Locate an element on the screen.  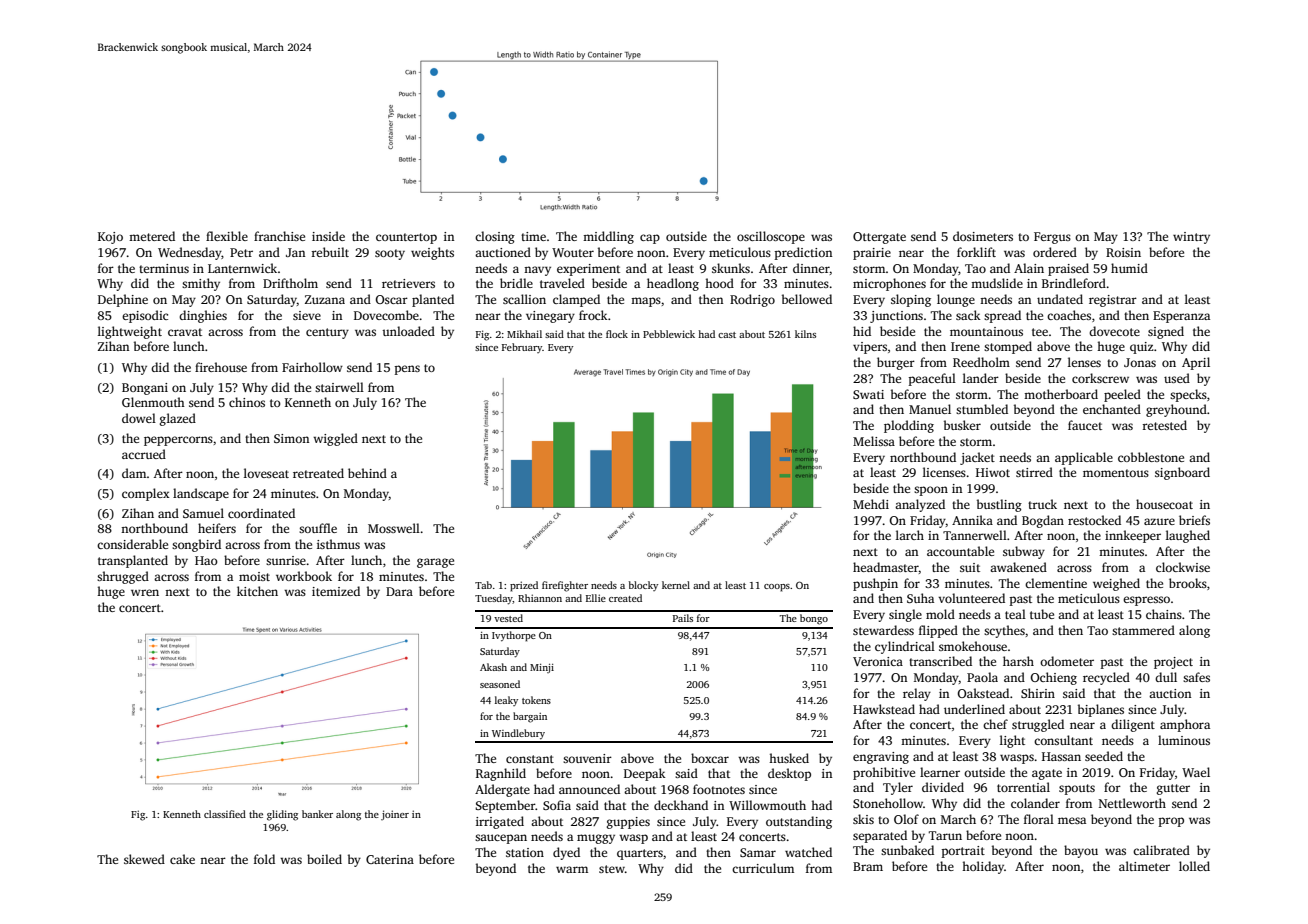
project is located at coordinates (1173, 663).
